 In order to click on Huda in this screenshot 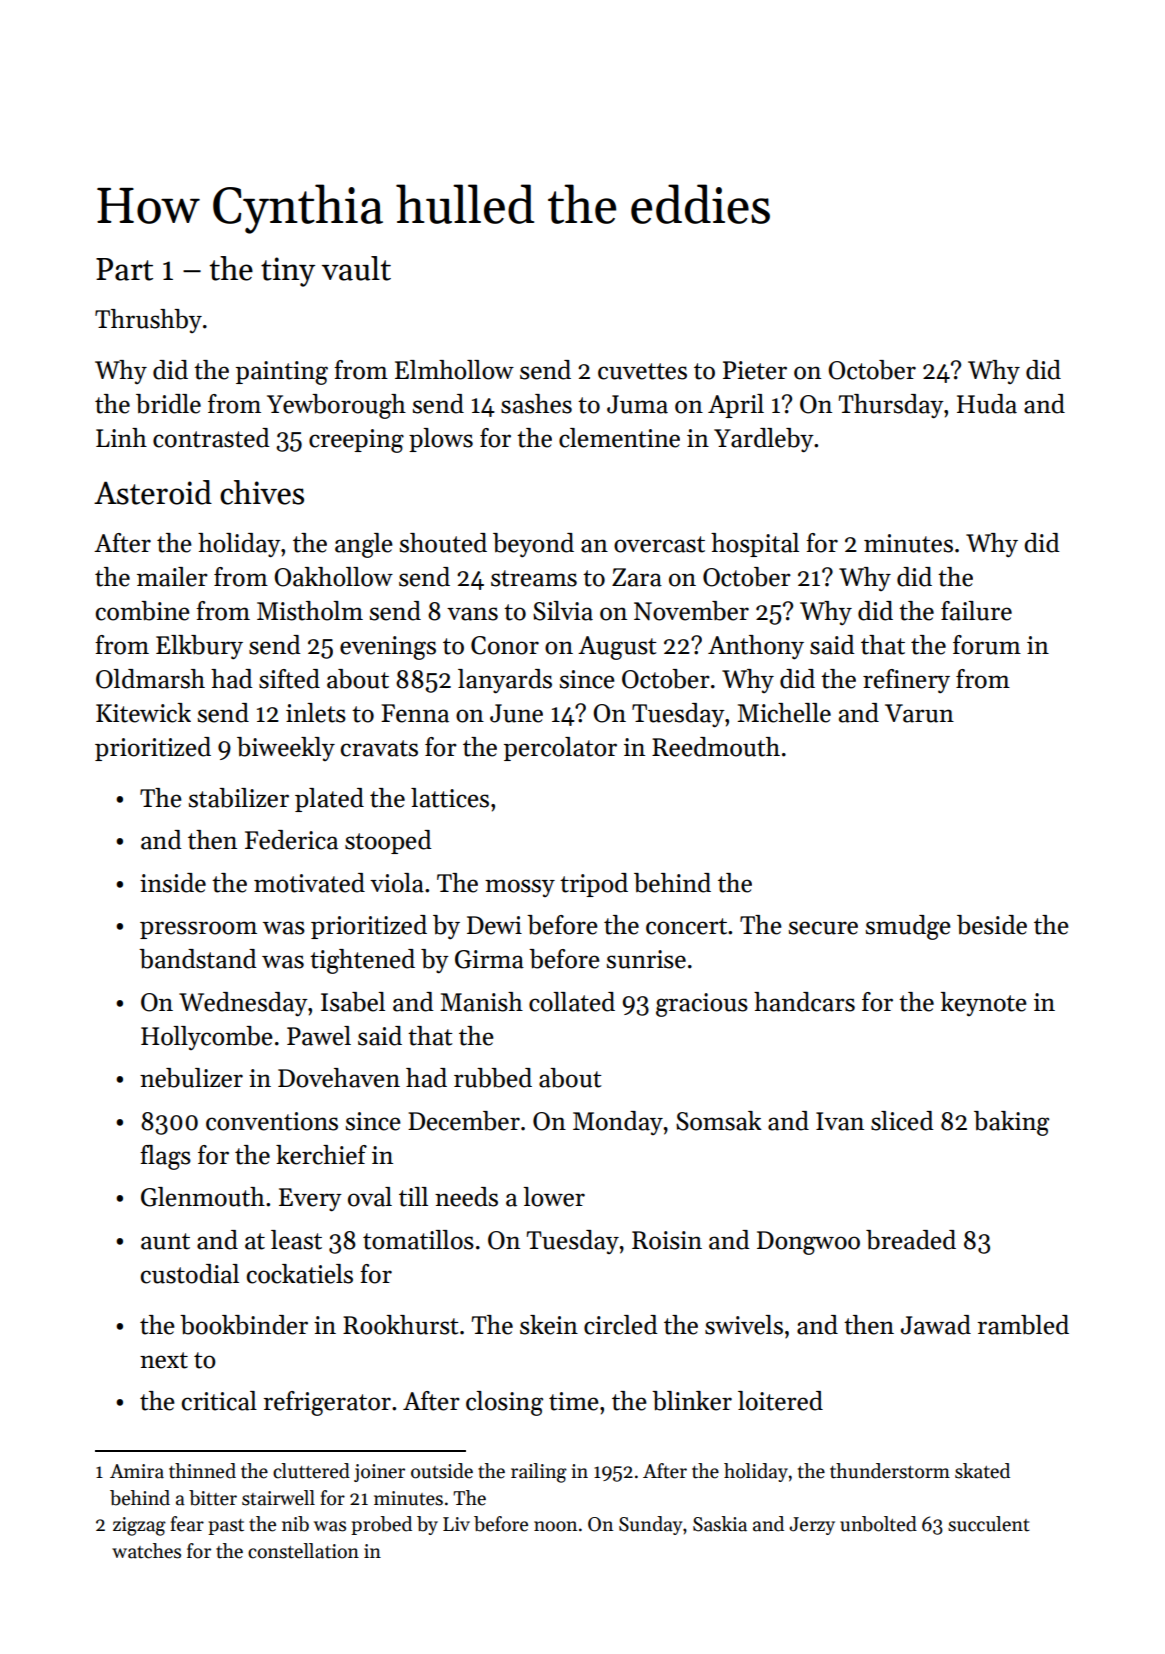, I will do `click(987, 404)`.
